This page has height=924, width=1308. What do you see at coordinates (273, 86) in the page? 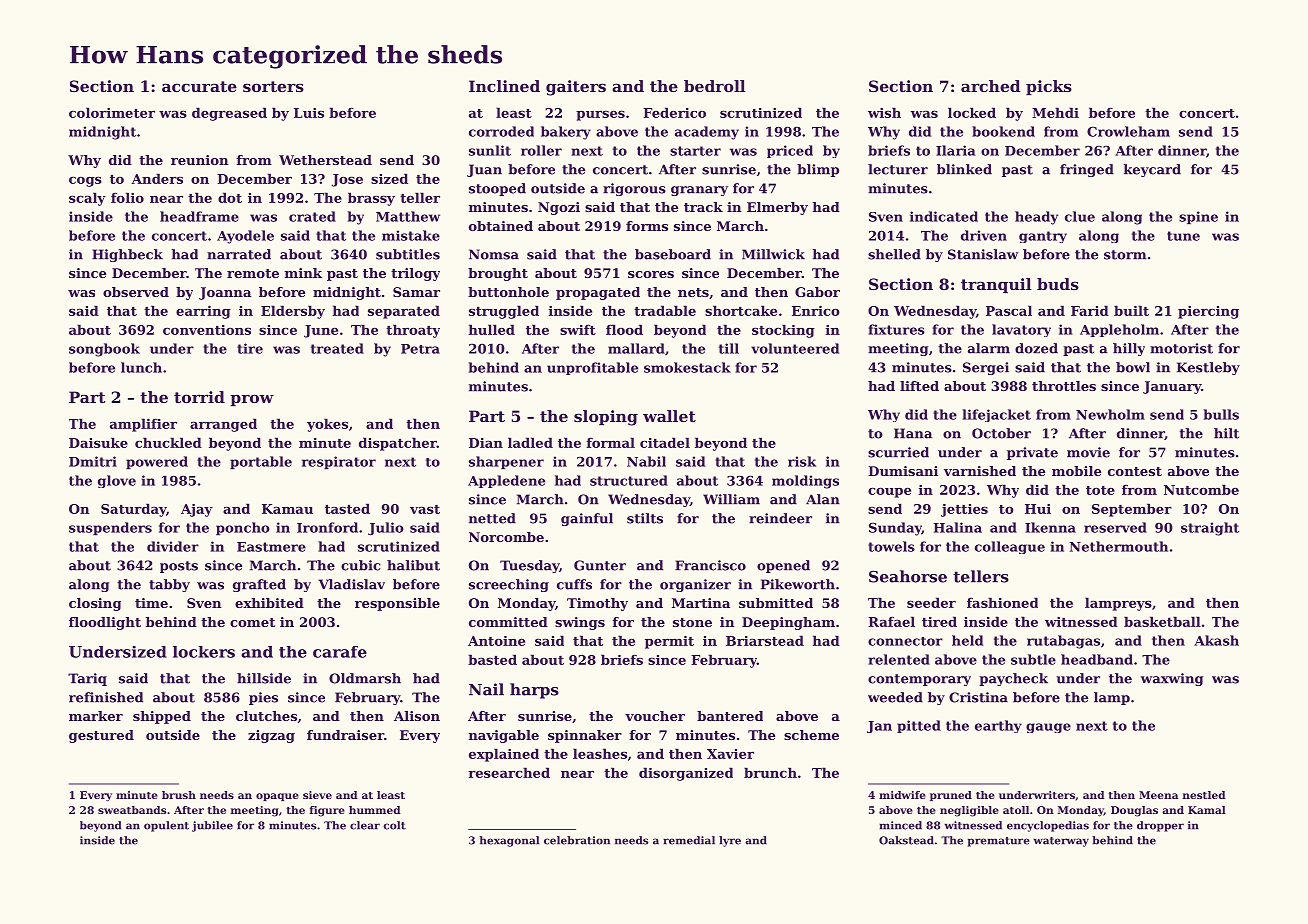
I see `sorters` at bounding box center [273, 86].
